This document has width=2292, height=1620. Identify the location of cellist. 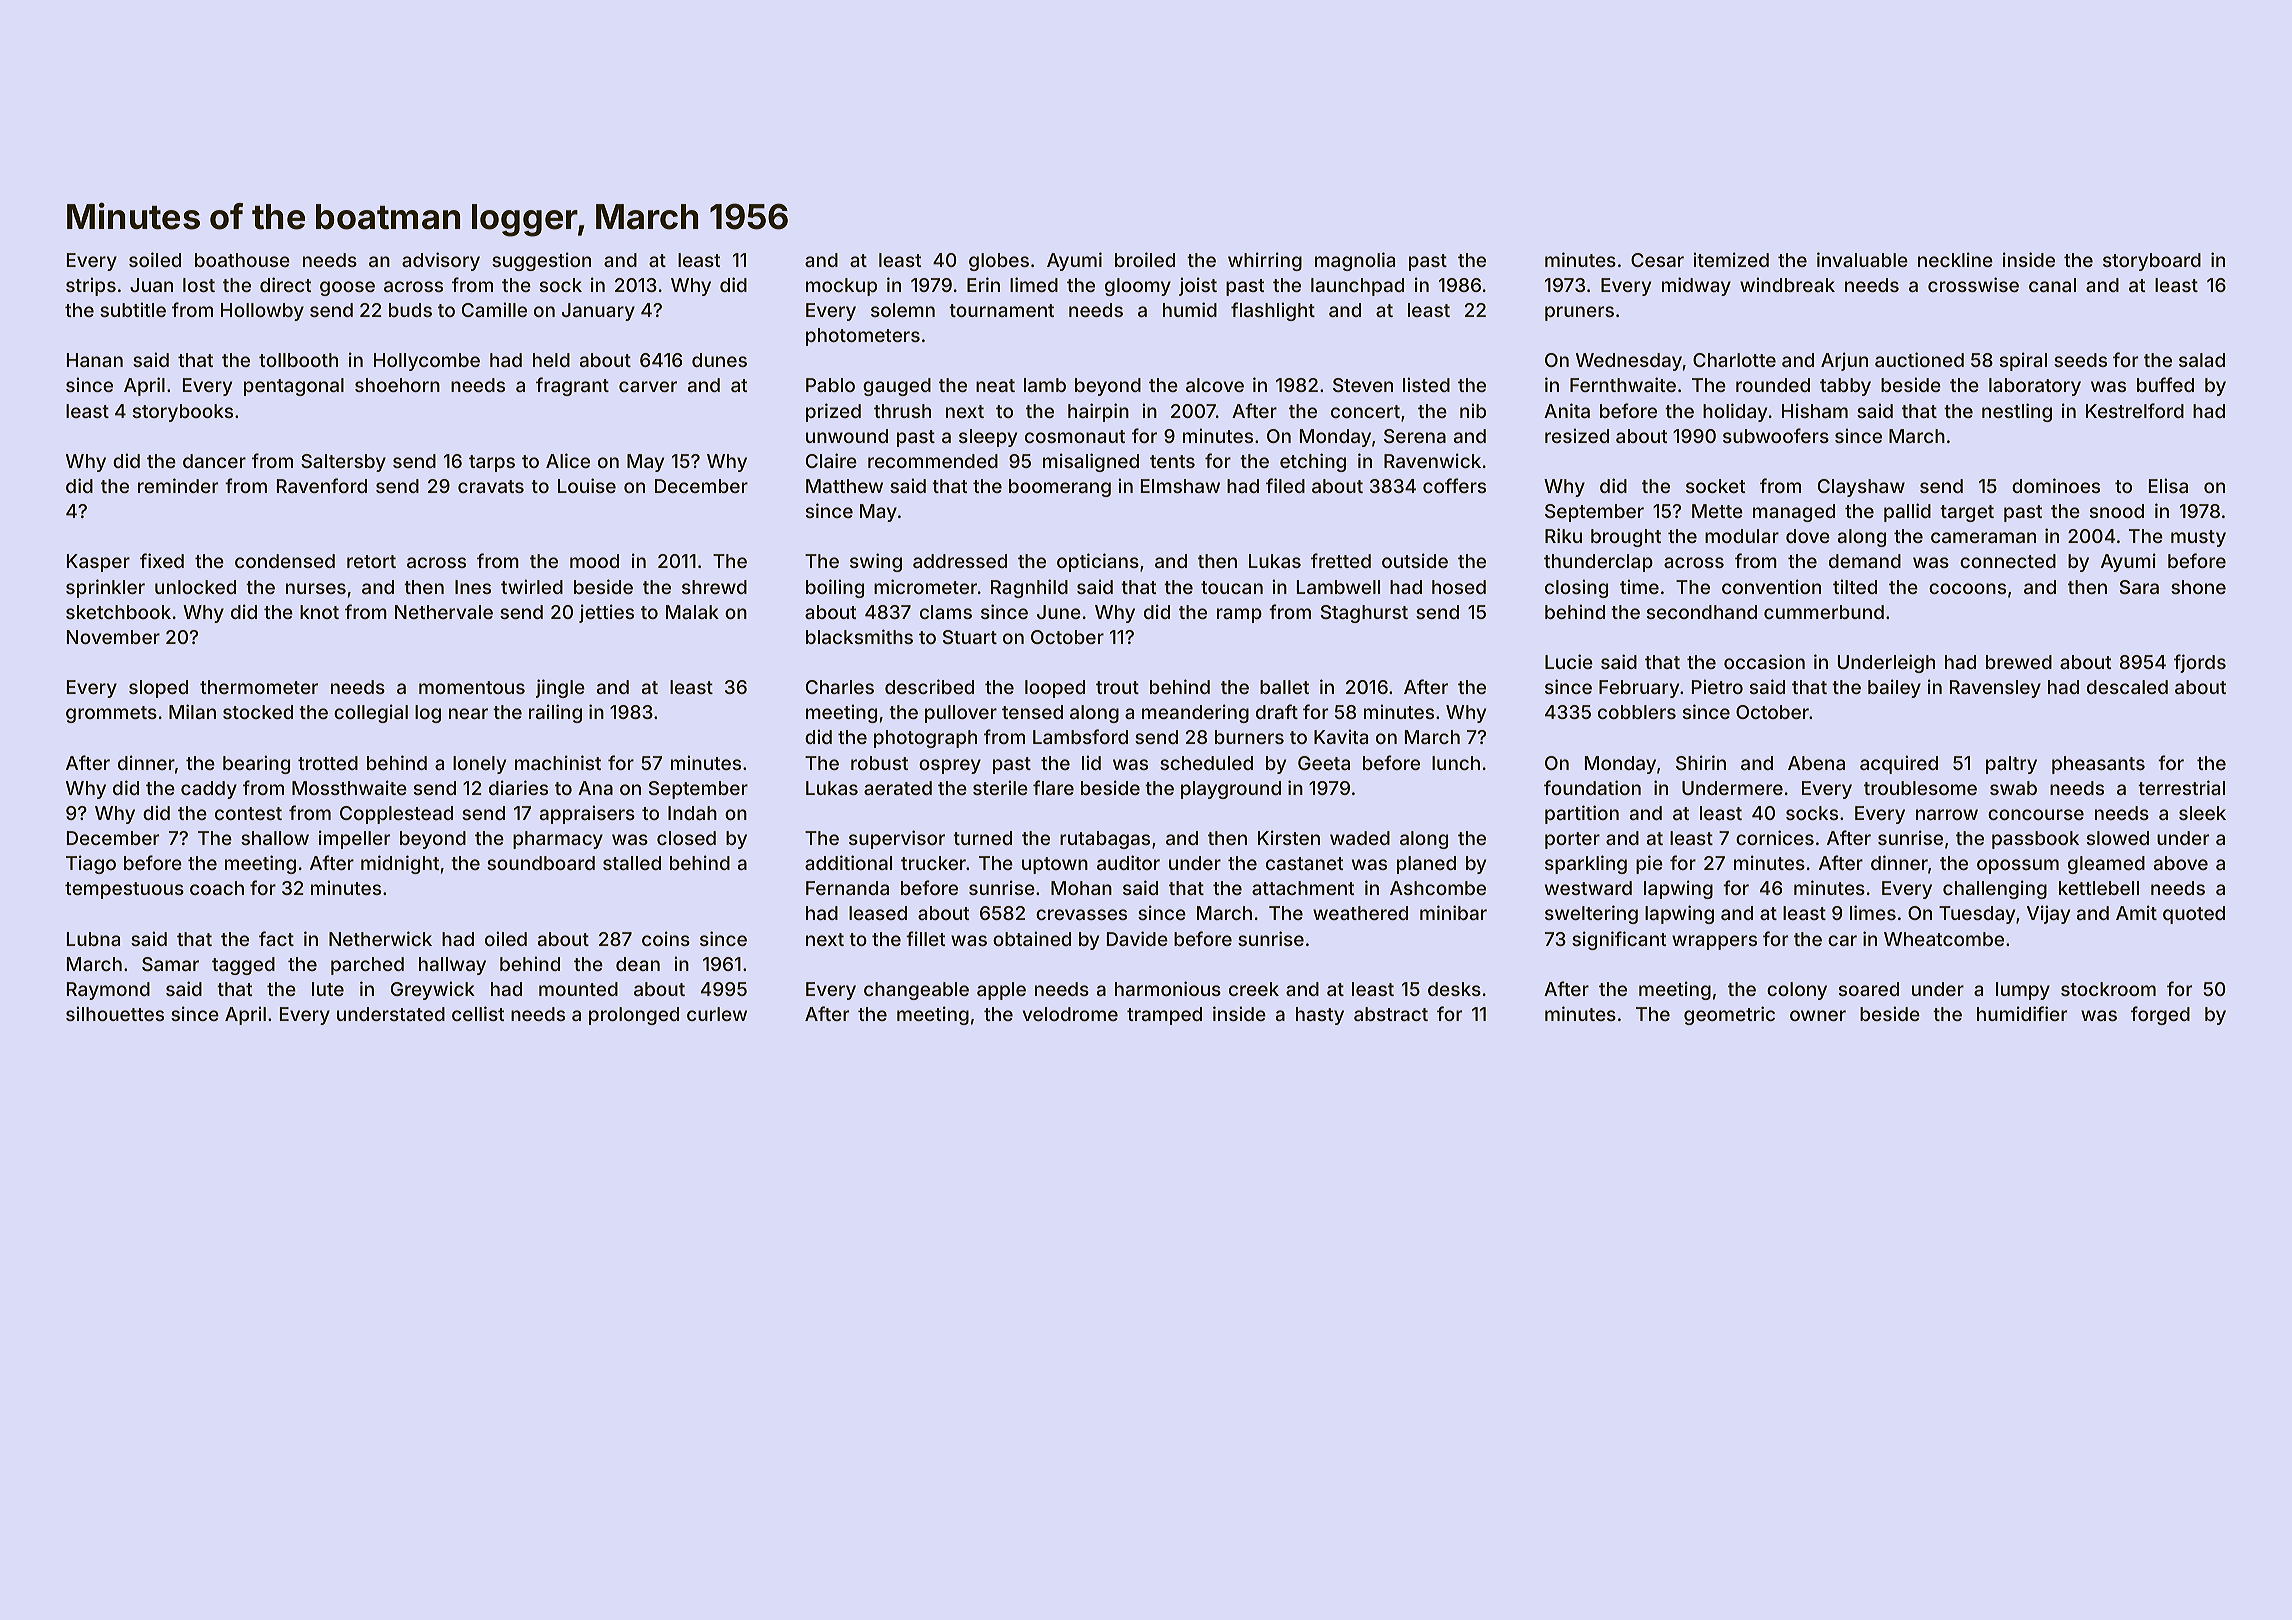
(478, 1013).
